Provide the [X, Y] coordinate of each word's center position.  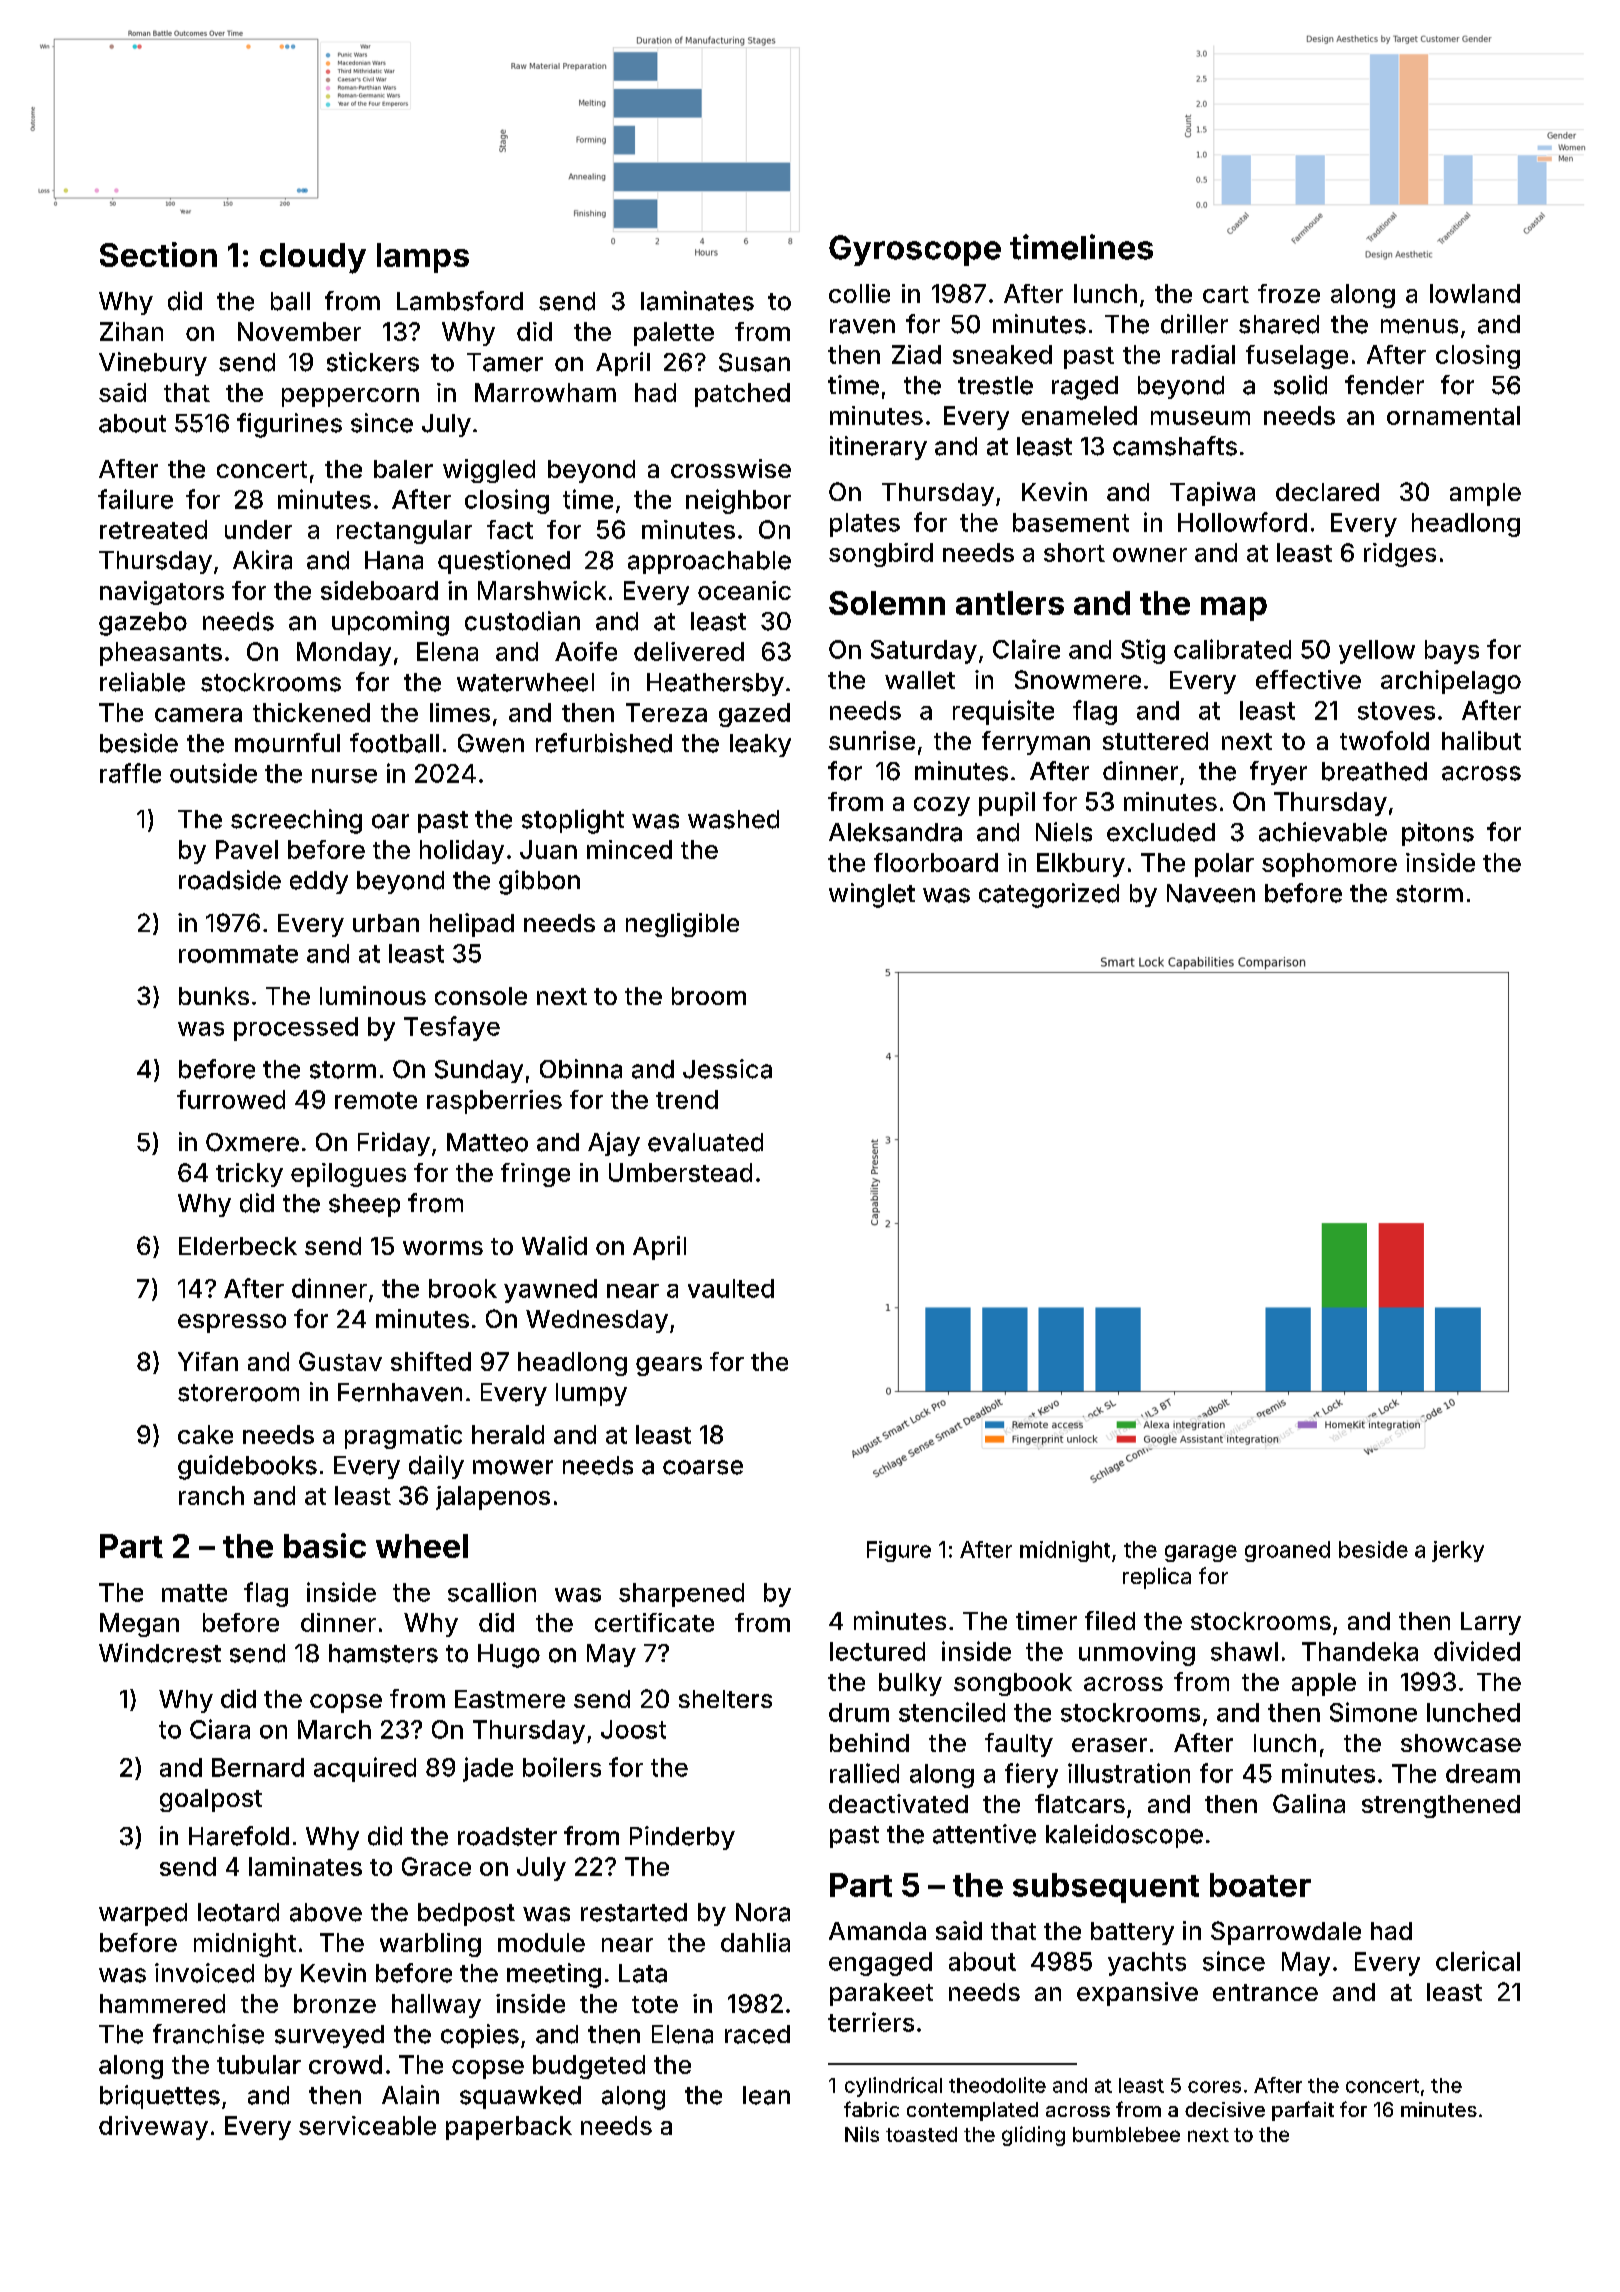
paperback [509, 2128]
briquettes [160, 2097]
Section [158, 254]
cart [1226, 294]
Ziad [916, 354]
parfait [1303, 2111]
